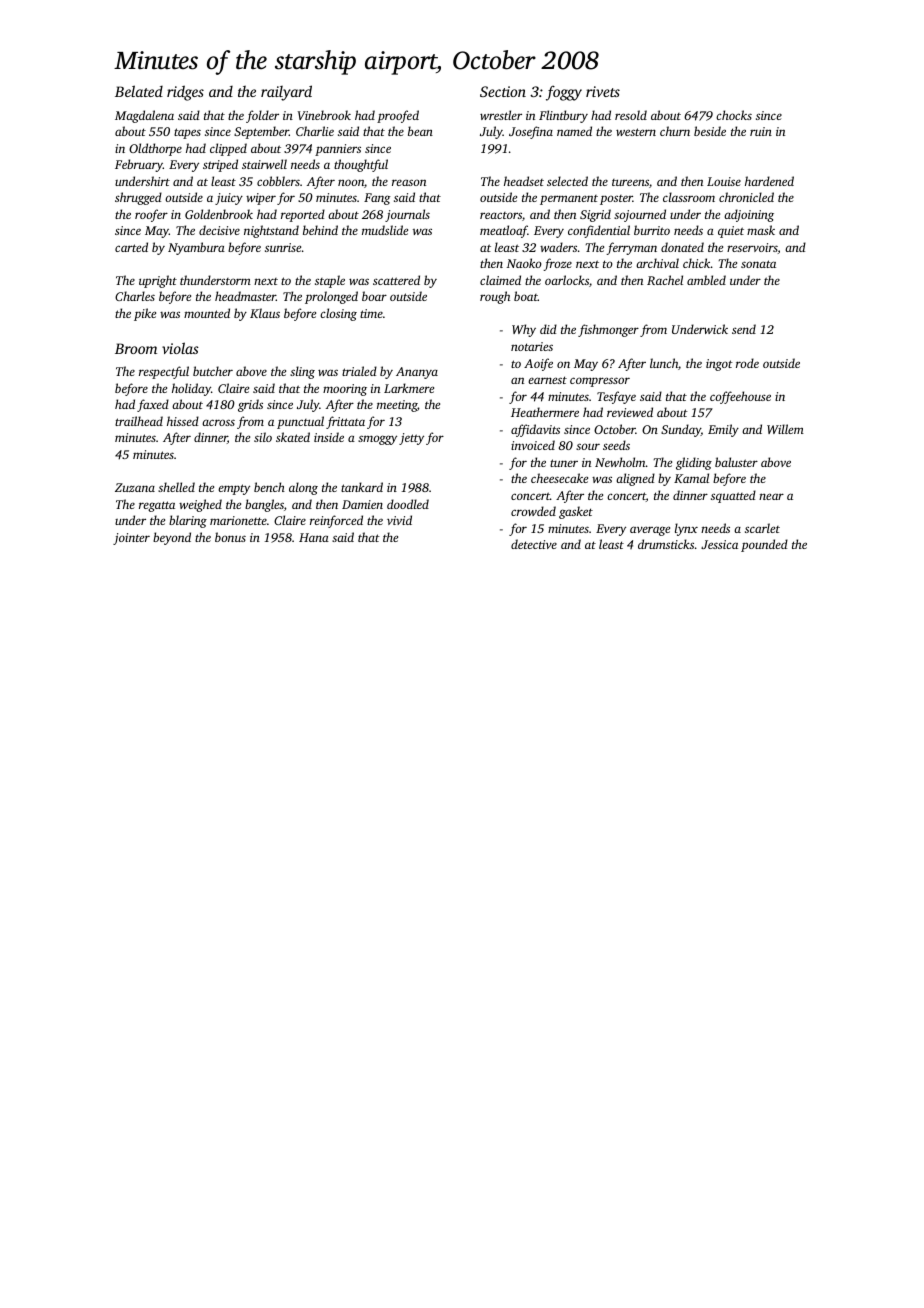 The height and width of the screenshot is (1308, 924). I want to click on journals, so click(407, 215).
